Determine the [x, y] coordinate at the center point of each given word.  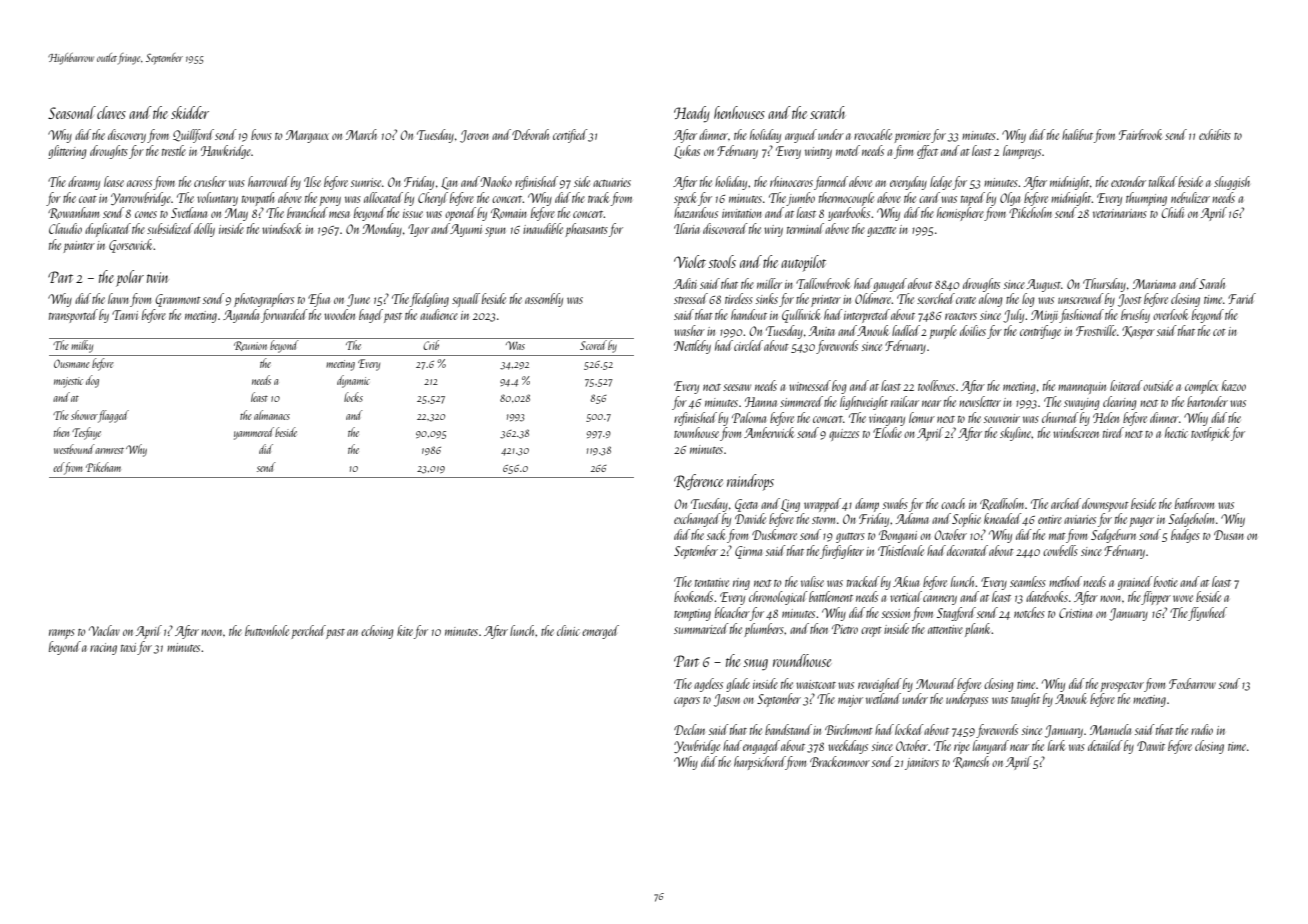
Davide [750, 518]
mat [1057, 536]
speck [685, 199]
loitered [1126, 385]
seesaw [737, 387]
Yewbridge [697, 747]
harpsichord [760, 763]
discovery [127, 136]
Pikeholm [1030, 212]
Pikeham [103, 467]
